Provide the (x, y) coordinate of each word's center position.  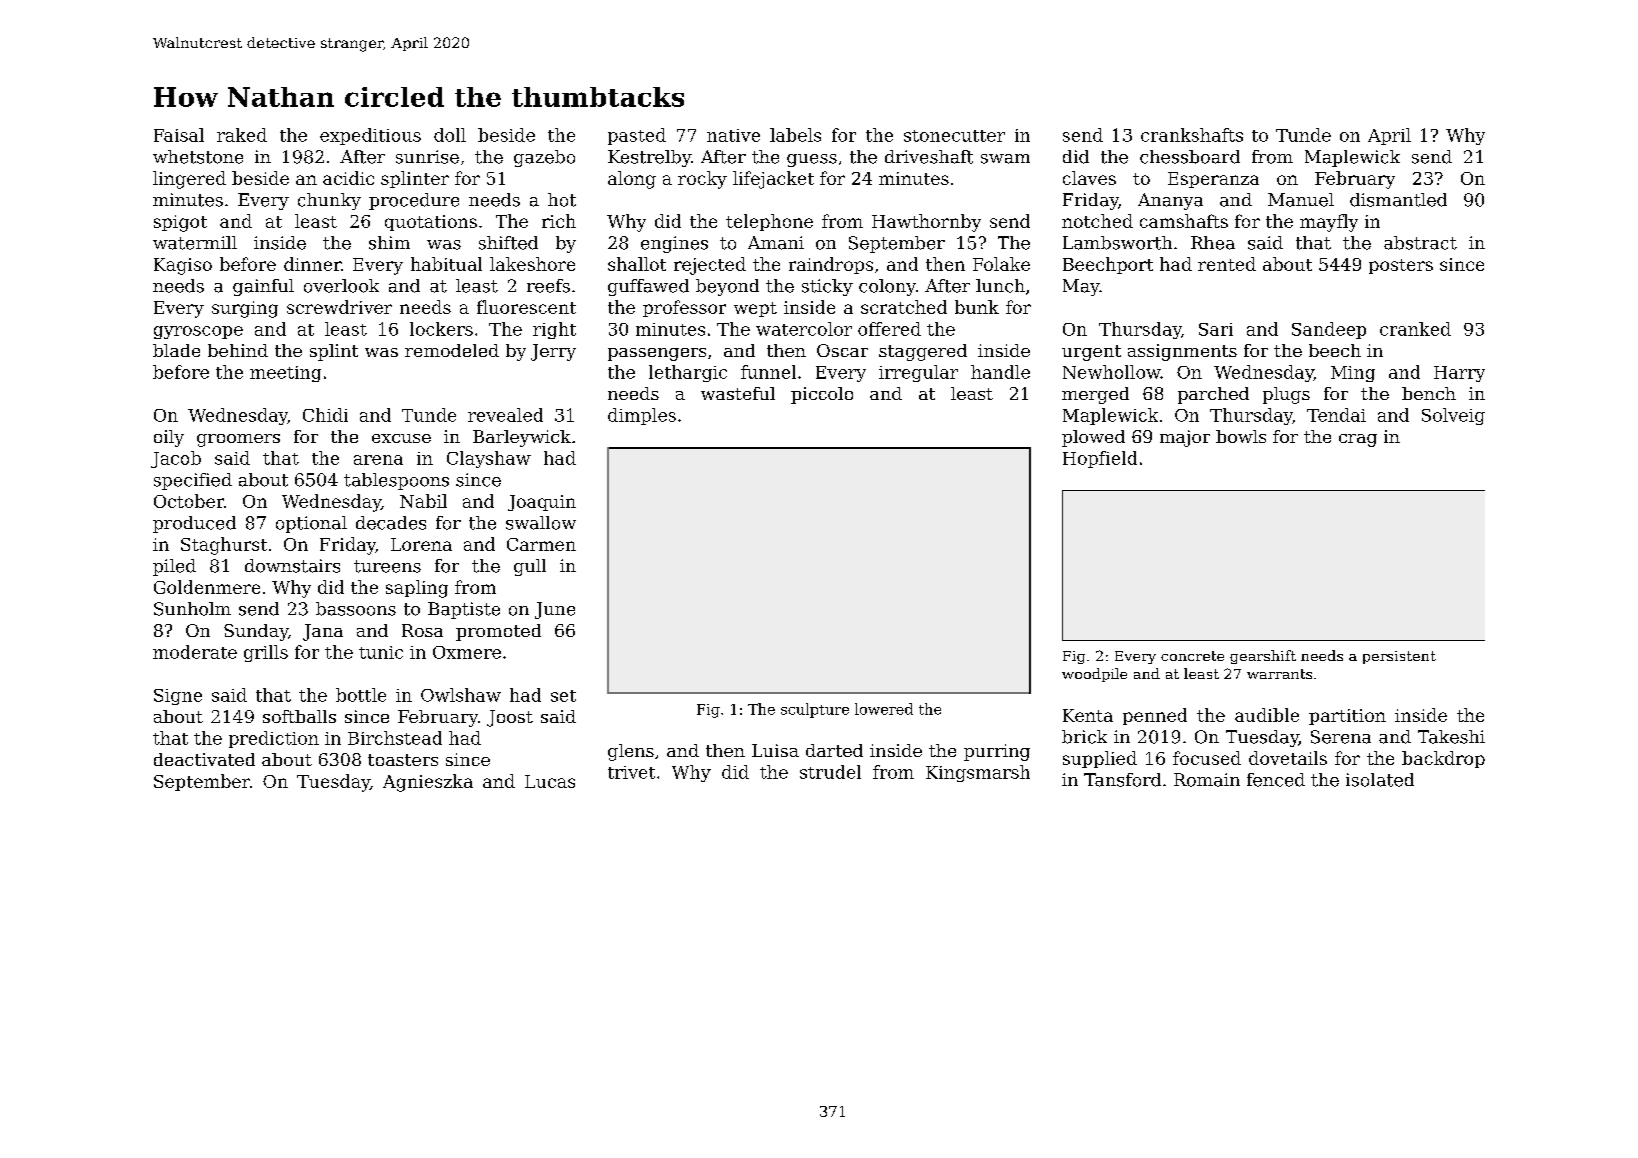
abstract (1420, 243)
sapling (417, 589)
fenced (1276, 780)
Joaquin (542, 503)
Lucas (550, 781)
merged (1095, 395)
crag (1358, 440)
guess (812, 160)
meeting (285, 374)
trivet (631, 772)
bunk (977, 307)
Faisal (179, 135)
